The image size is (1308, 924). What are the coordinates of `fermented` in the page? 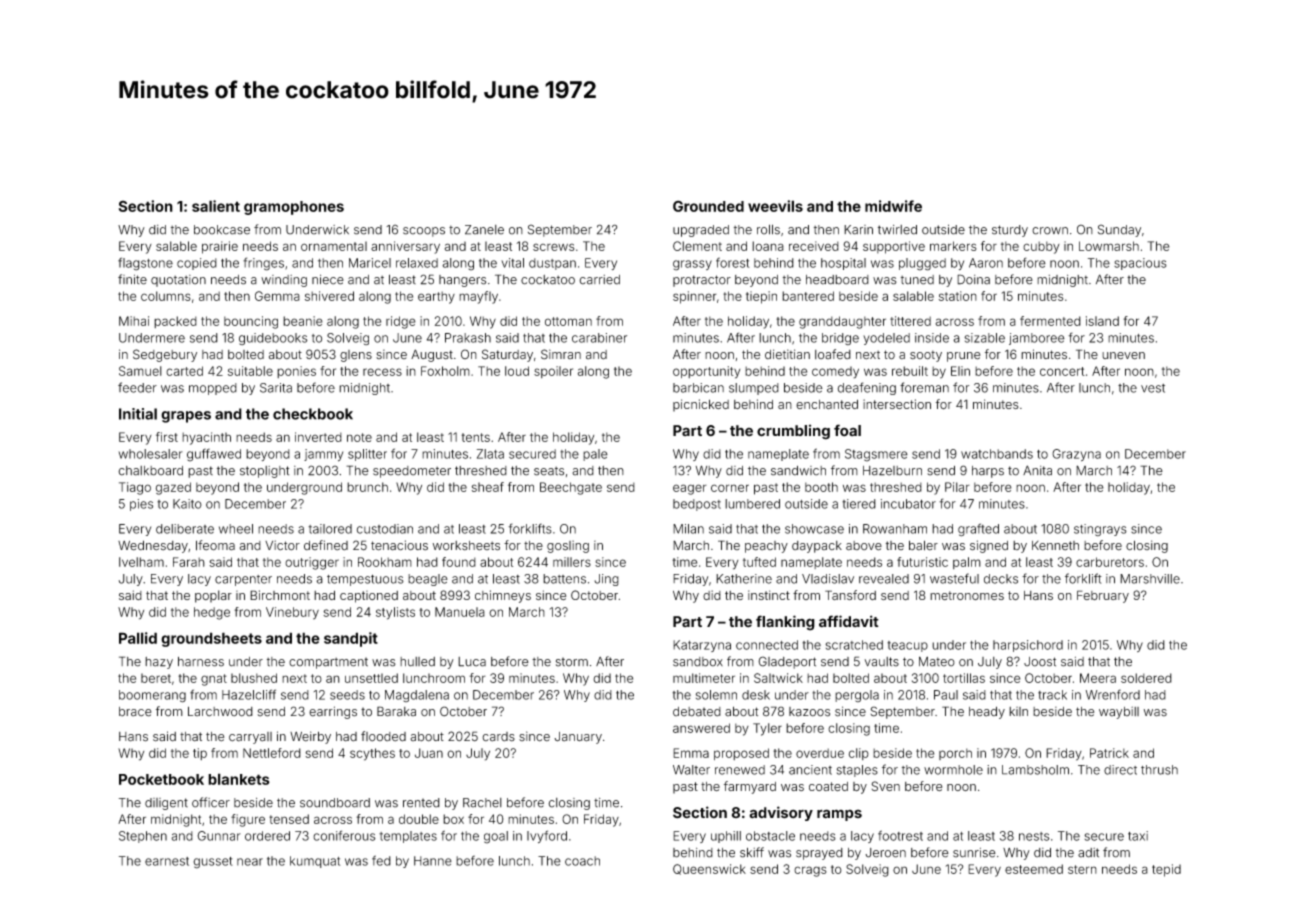 It's located at (1050, 321).
